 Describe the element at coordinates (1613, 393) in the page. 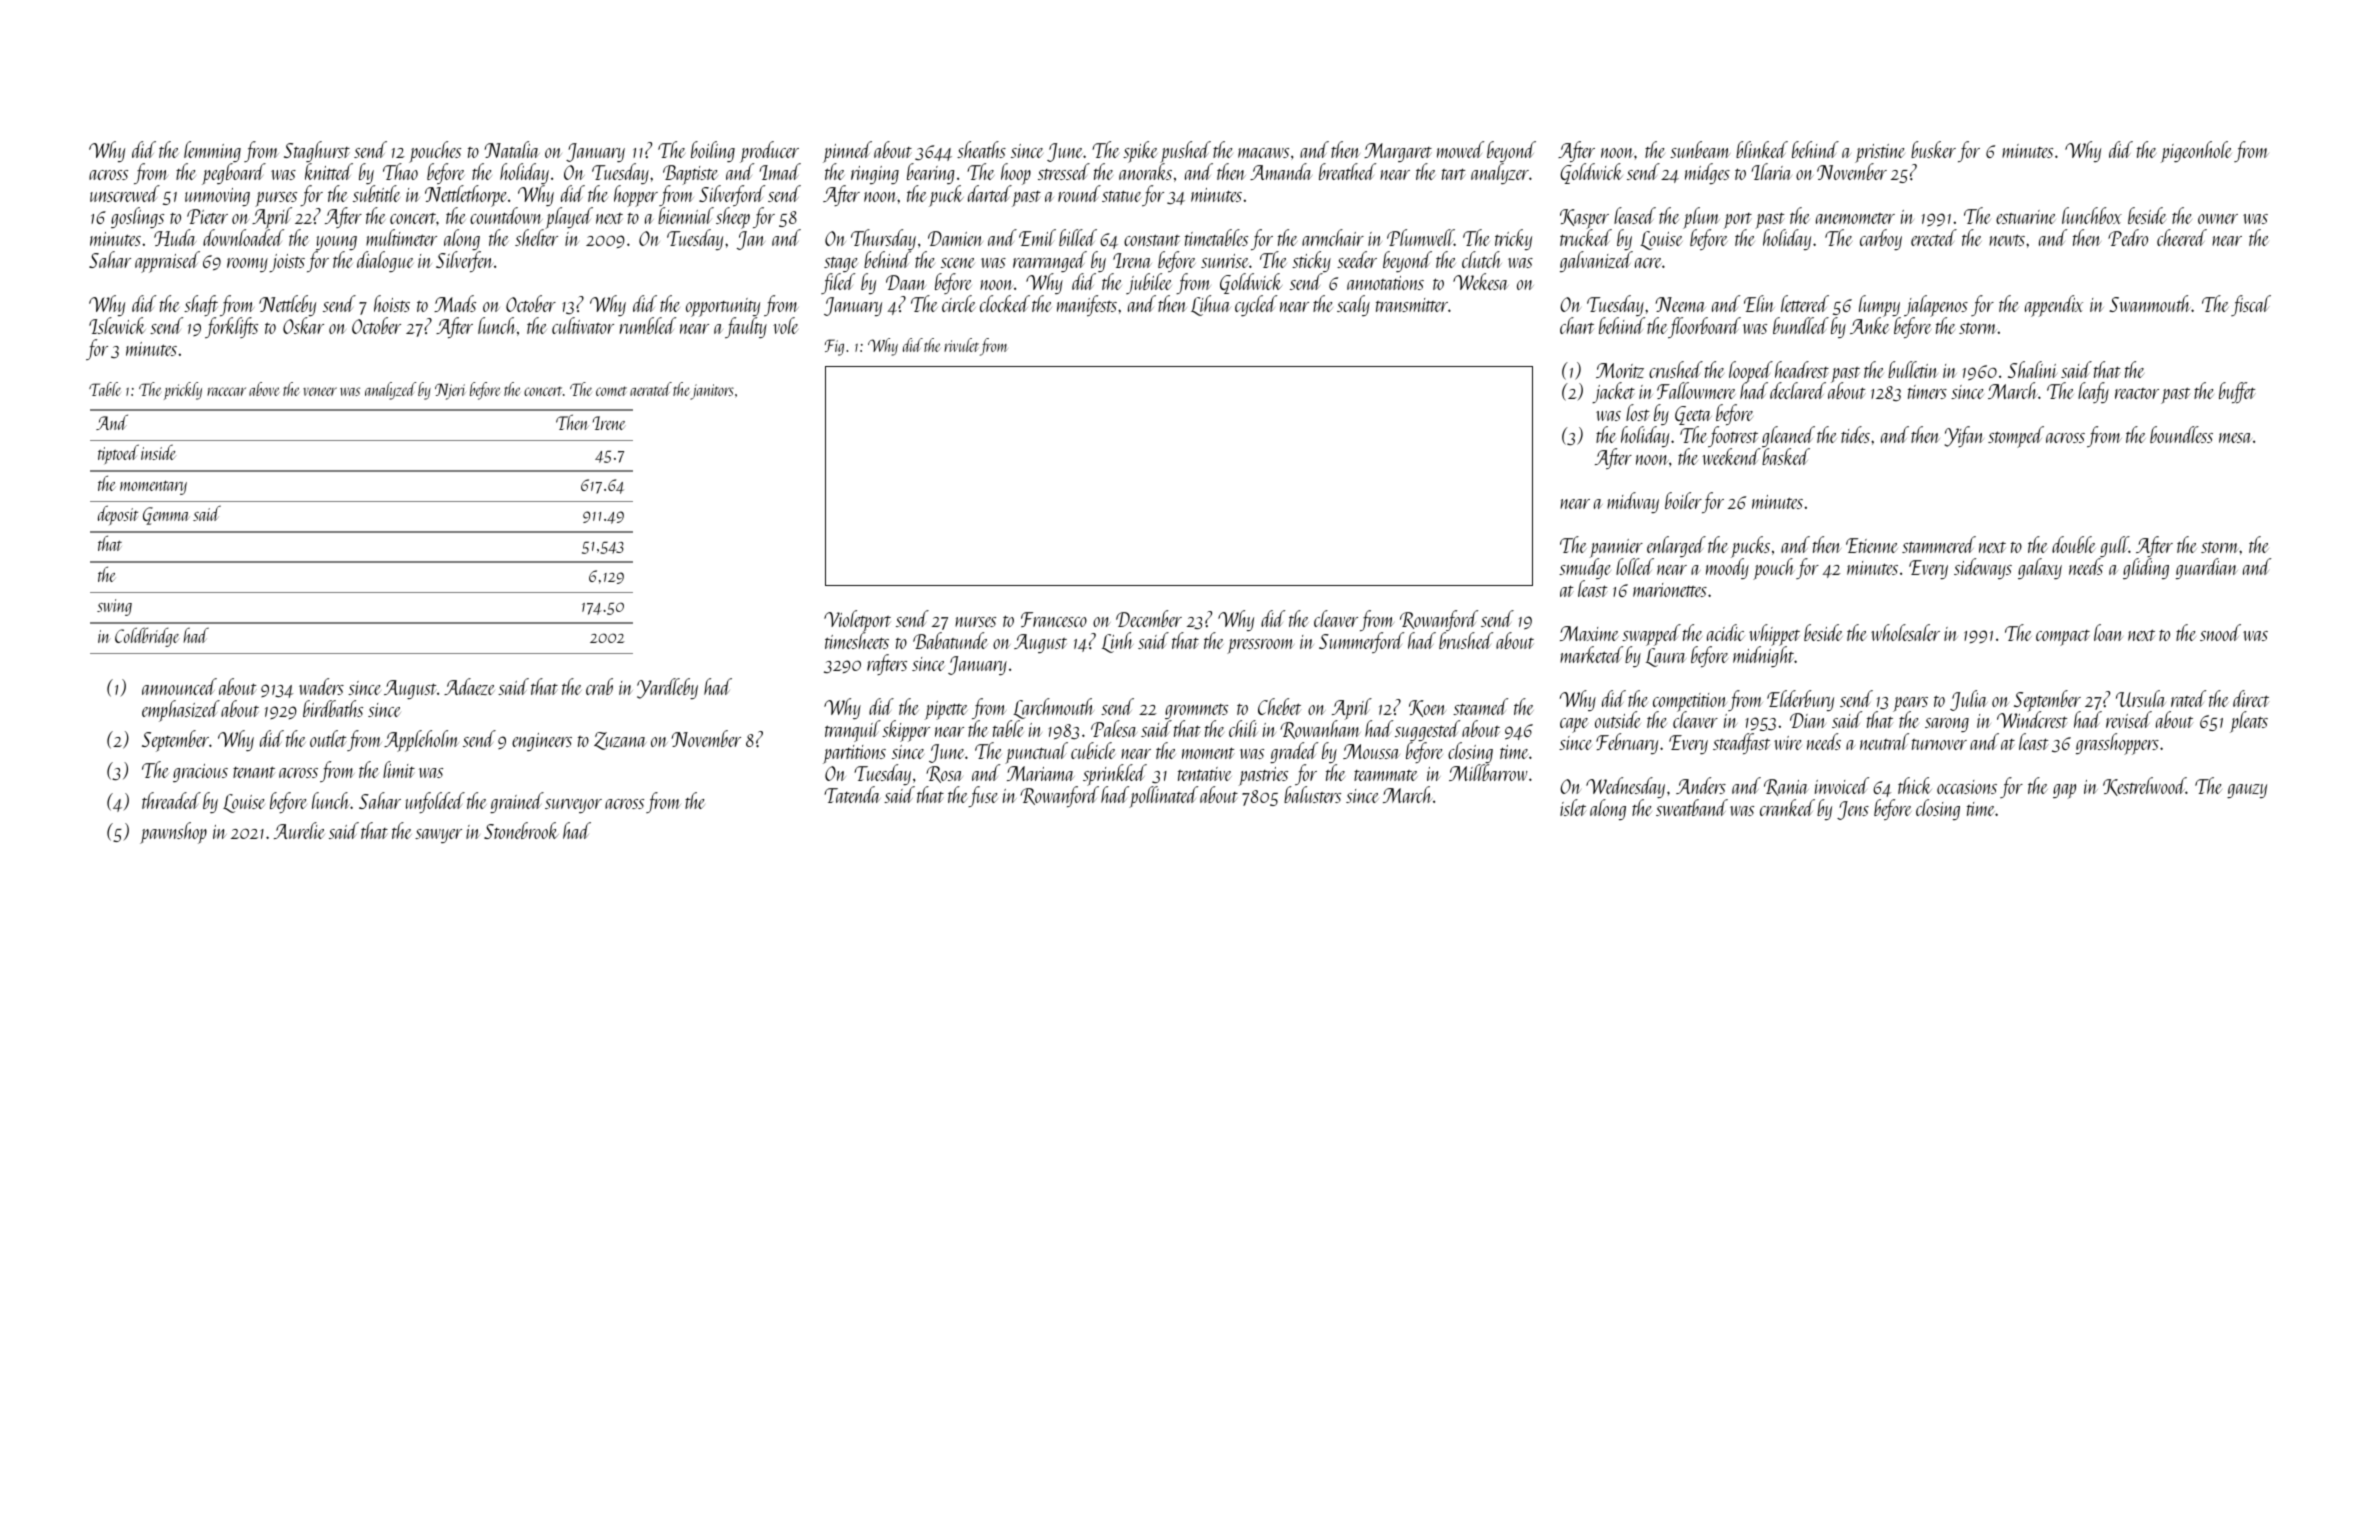

I see `jacket` at that location.
